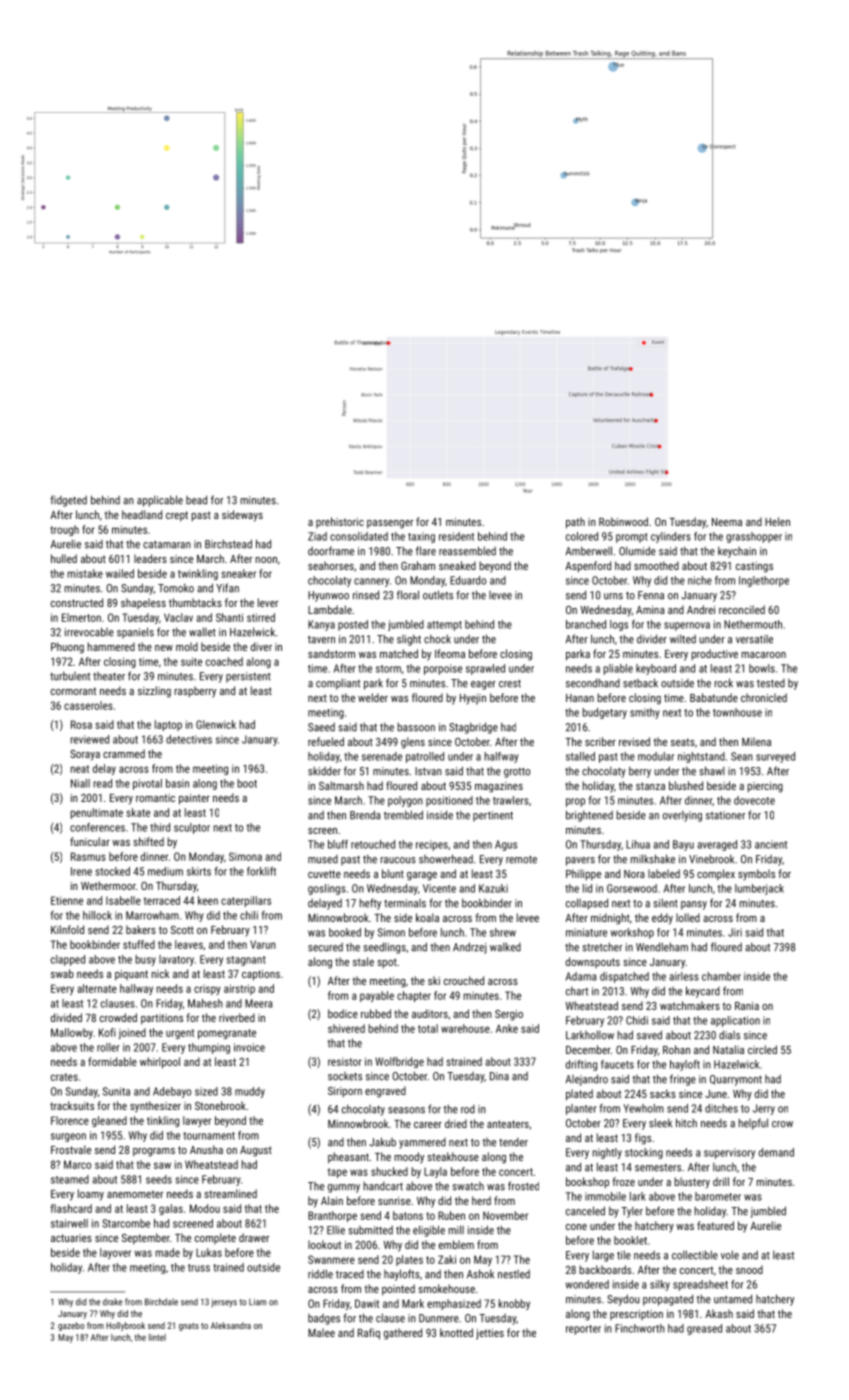 The width and height of the screenshot is (849, 1400). What do you see at coordinates (764, 581) in the screenshot?
I see `Inglethorpe` at bounding box center [764, 581].
